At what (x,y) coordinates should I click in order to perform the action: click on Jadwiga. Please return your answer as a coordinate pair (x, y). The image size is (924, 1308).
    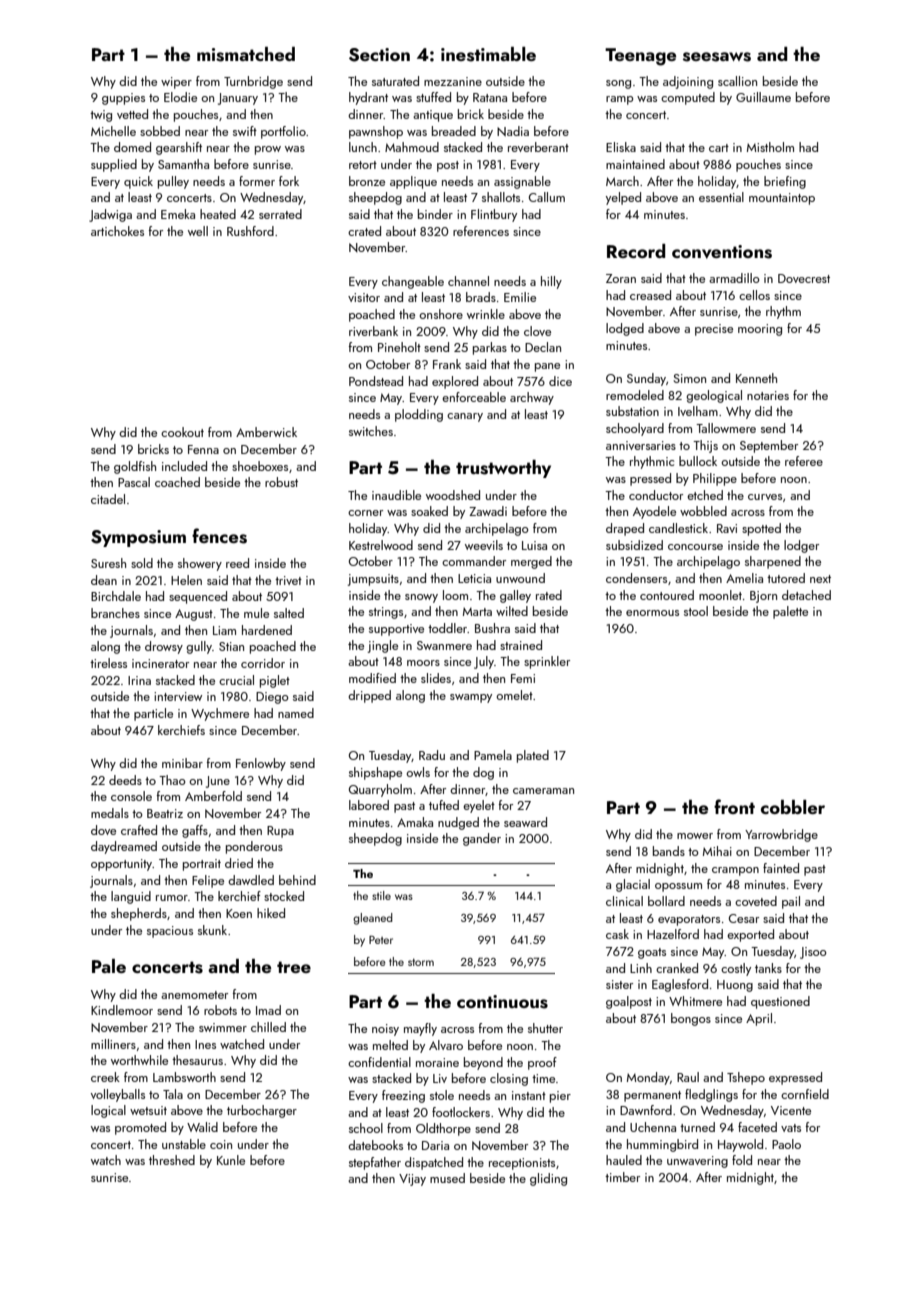
    Looking at the image, I should click on (110, 215).
